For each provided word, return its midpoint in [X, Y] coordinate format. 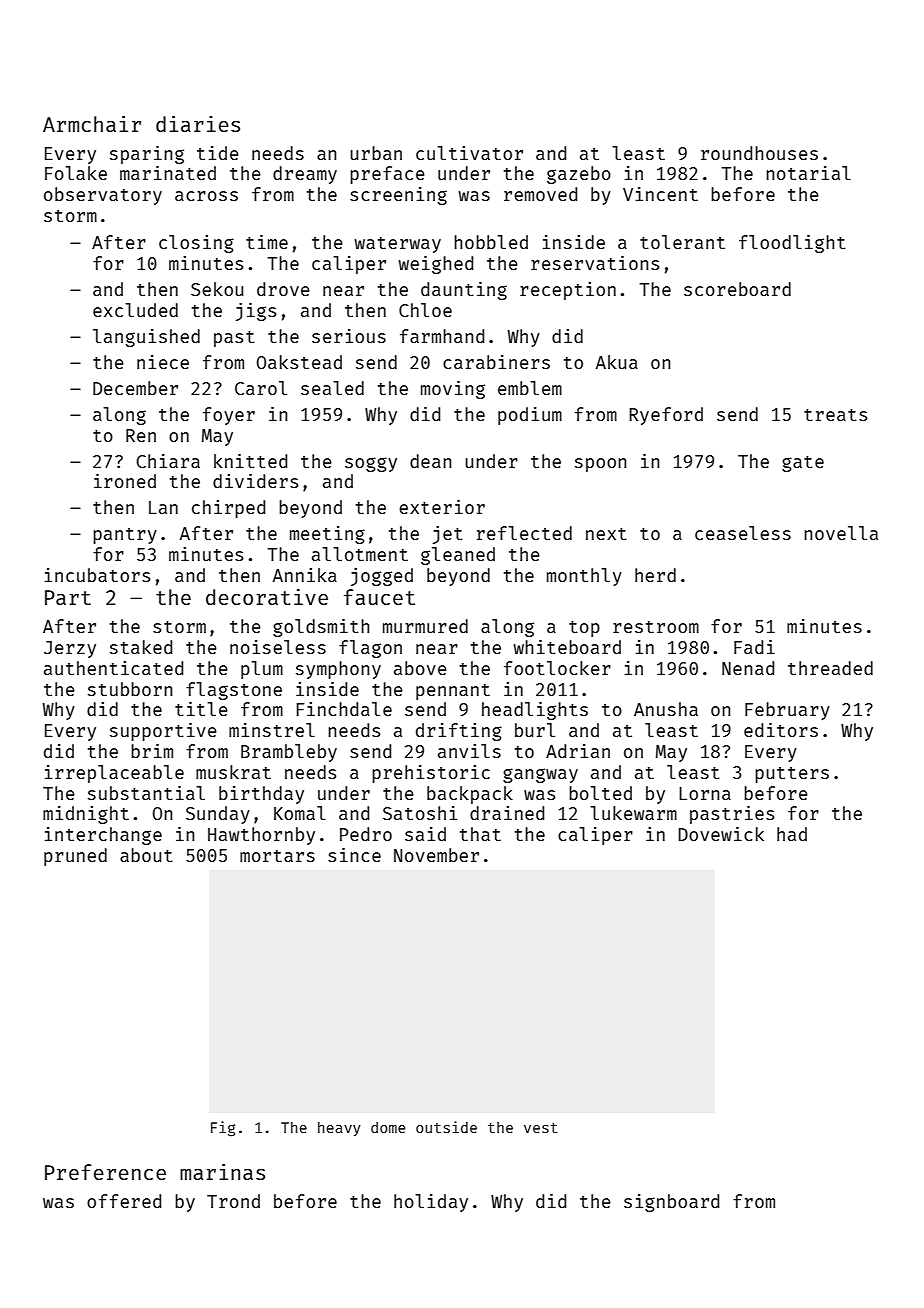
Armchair [92, 124]
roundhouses [759, 153]
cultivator [469, 153]
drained [507, 813]
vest [541, 1128]
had [792, 834]
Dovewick [721, 834]
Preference [105, 1172]
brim [152, 751]
